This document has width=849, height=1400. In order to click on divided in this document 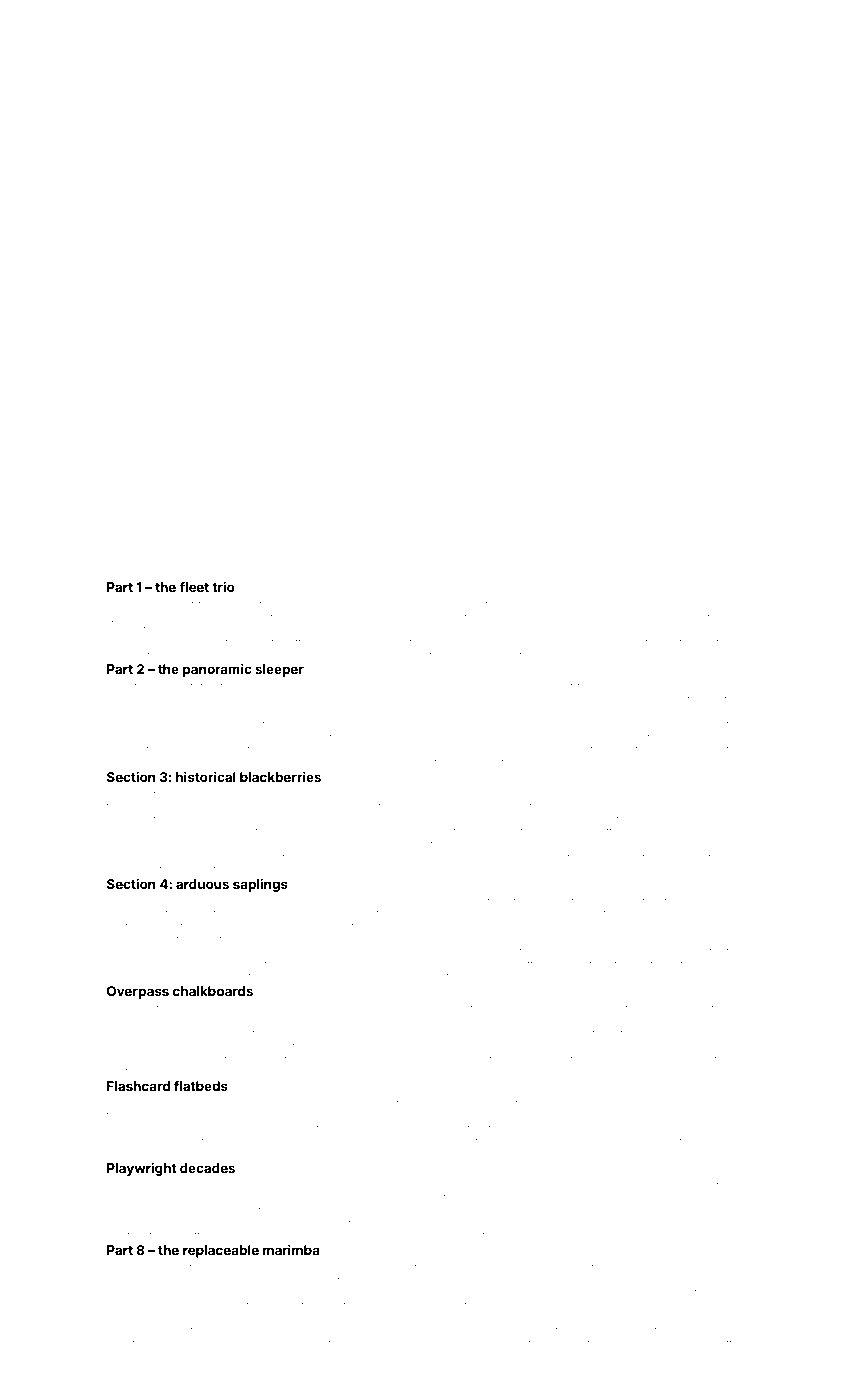, I will do `click(691, 1356)`.
